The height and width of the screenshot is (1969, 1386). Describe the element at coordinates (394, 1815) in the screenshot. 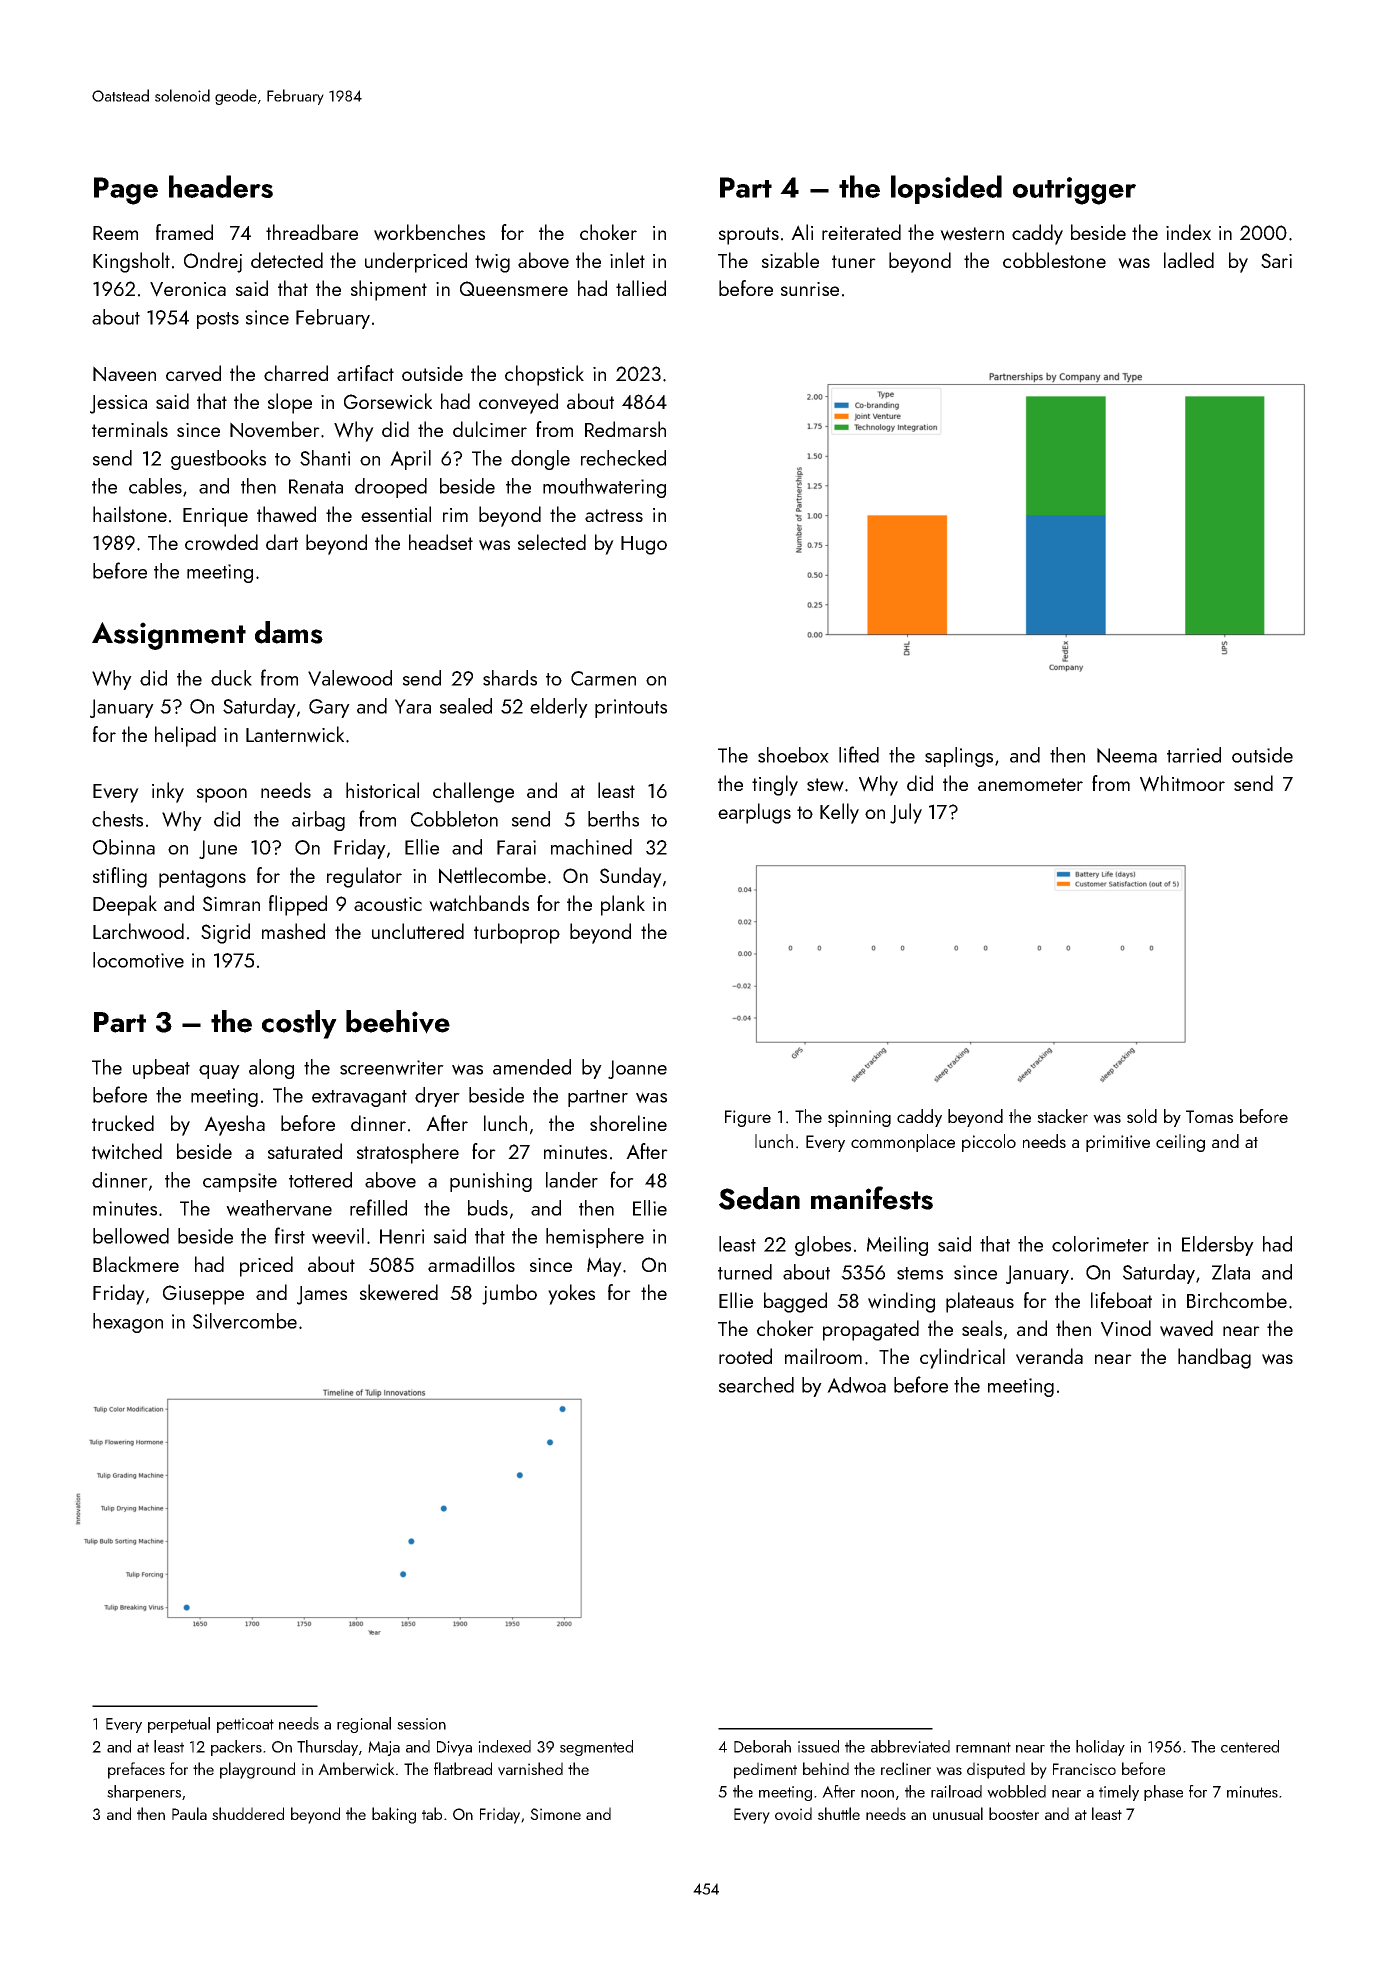

I see `baking` at that location.
